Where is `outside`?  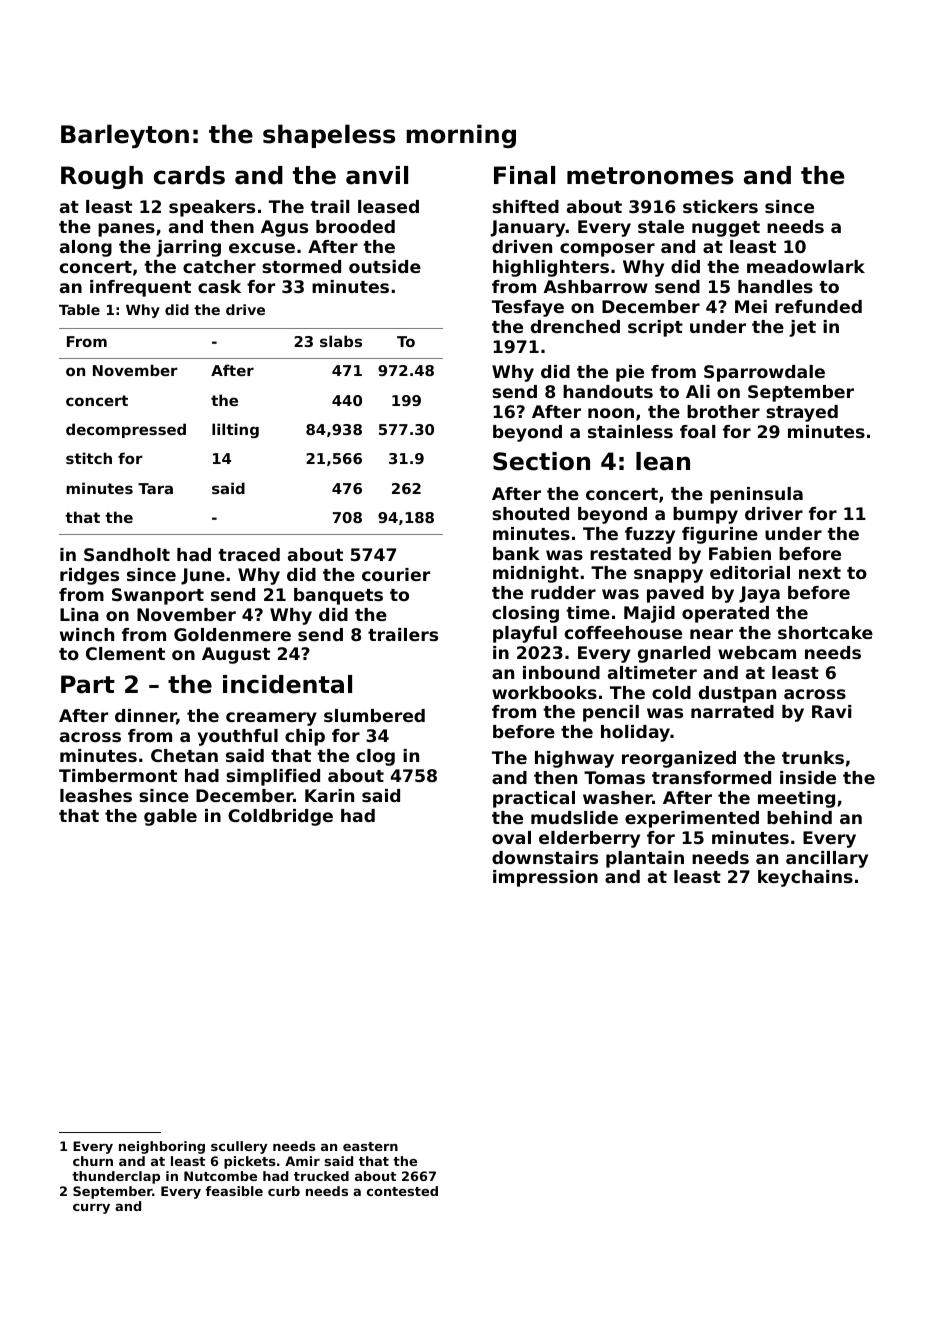 outside is located at coordinates (385, 266).
